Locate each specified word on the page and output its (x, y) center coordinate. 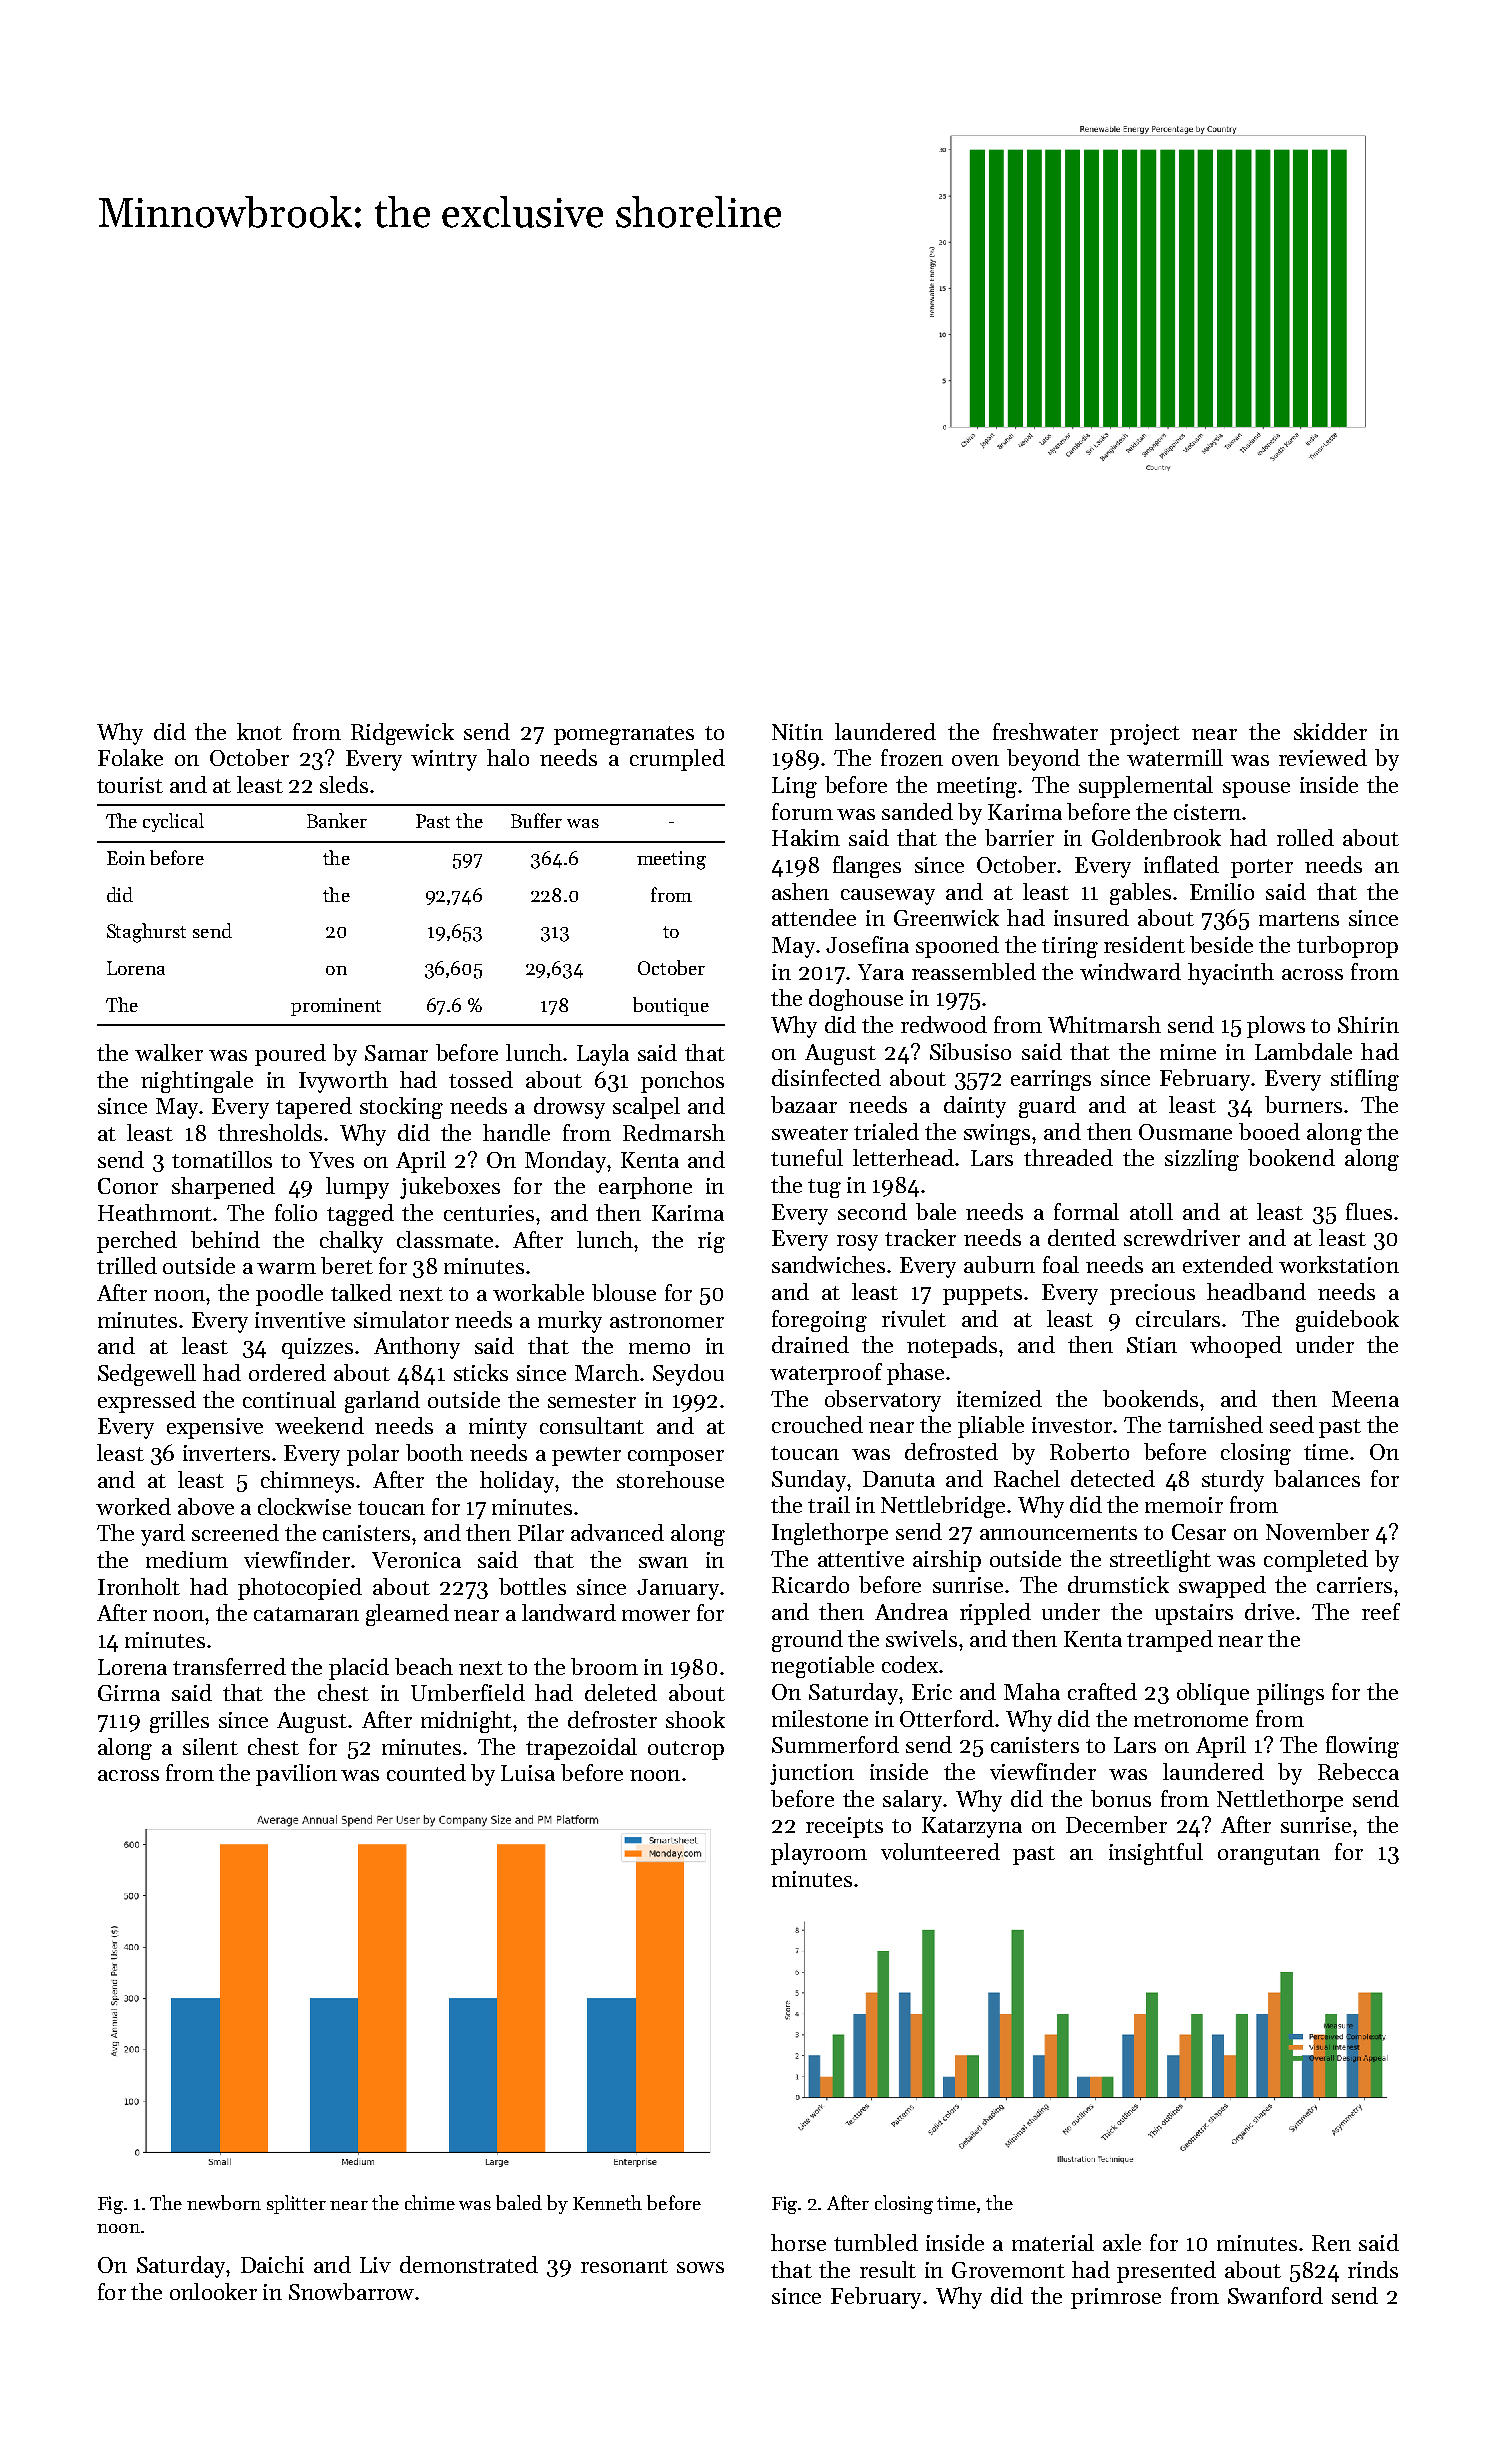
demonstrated (469, 2264)
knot (259, 731)
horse (798, 2242)
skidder (1330, 731)
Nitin (797, 732)
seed (1292, 1424)
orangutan (1269, 1855)
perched (137, 1242)
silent (210, 1746)
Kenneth (607, 2202)
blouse (624, 1292)
